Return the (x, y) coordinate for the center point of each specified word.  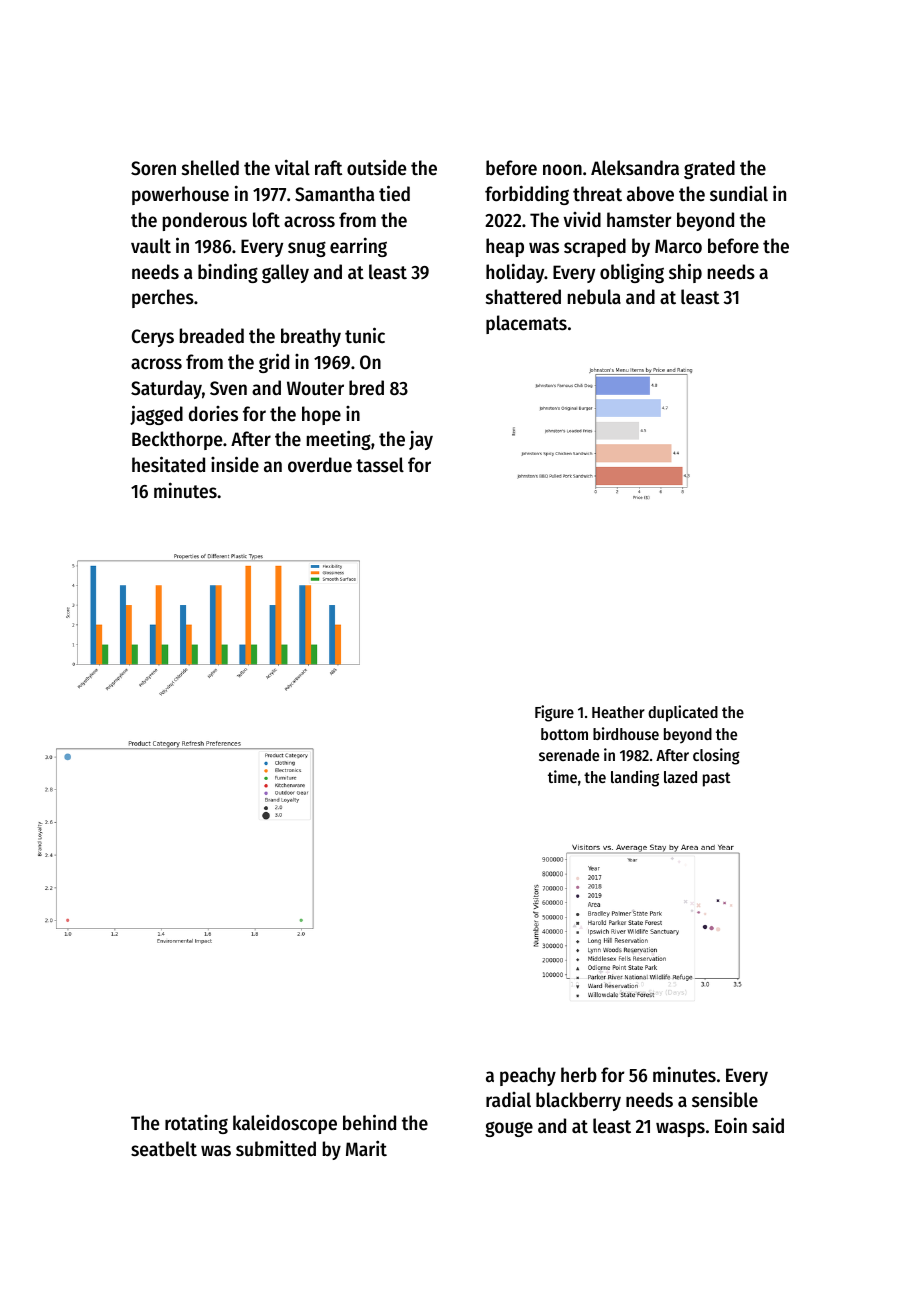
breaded (212, 336)
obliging (632, 273)
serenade (569, 755)
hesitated (168, 464)
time (562, 776)
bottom (564, 734)
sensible (725, 1099)
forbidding (527, 195)
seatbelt (164, 1149)
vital (292, 167)
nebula (594, 296)
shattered (523, 297)
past (717, 779)
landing (635, 778)
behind (369, 1122)
